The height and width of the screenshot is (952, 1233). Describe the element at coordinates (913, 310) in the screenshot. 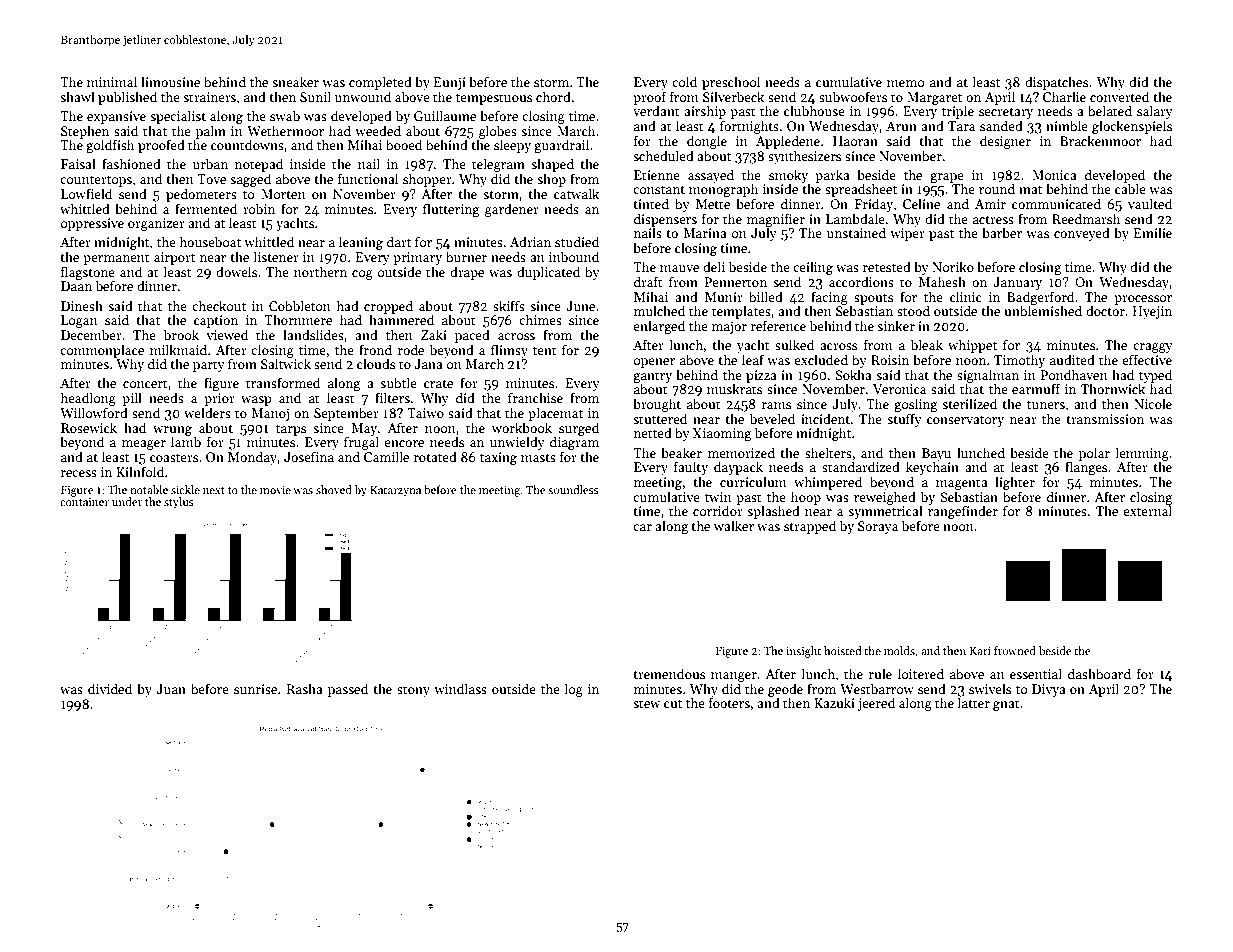

I see `stood` at that location.
